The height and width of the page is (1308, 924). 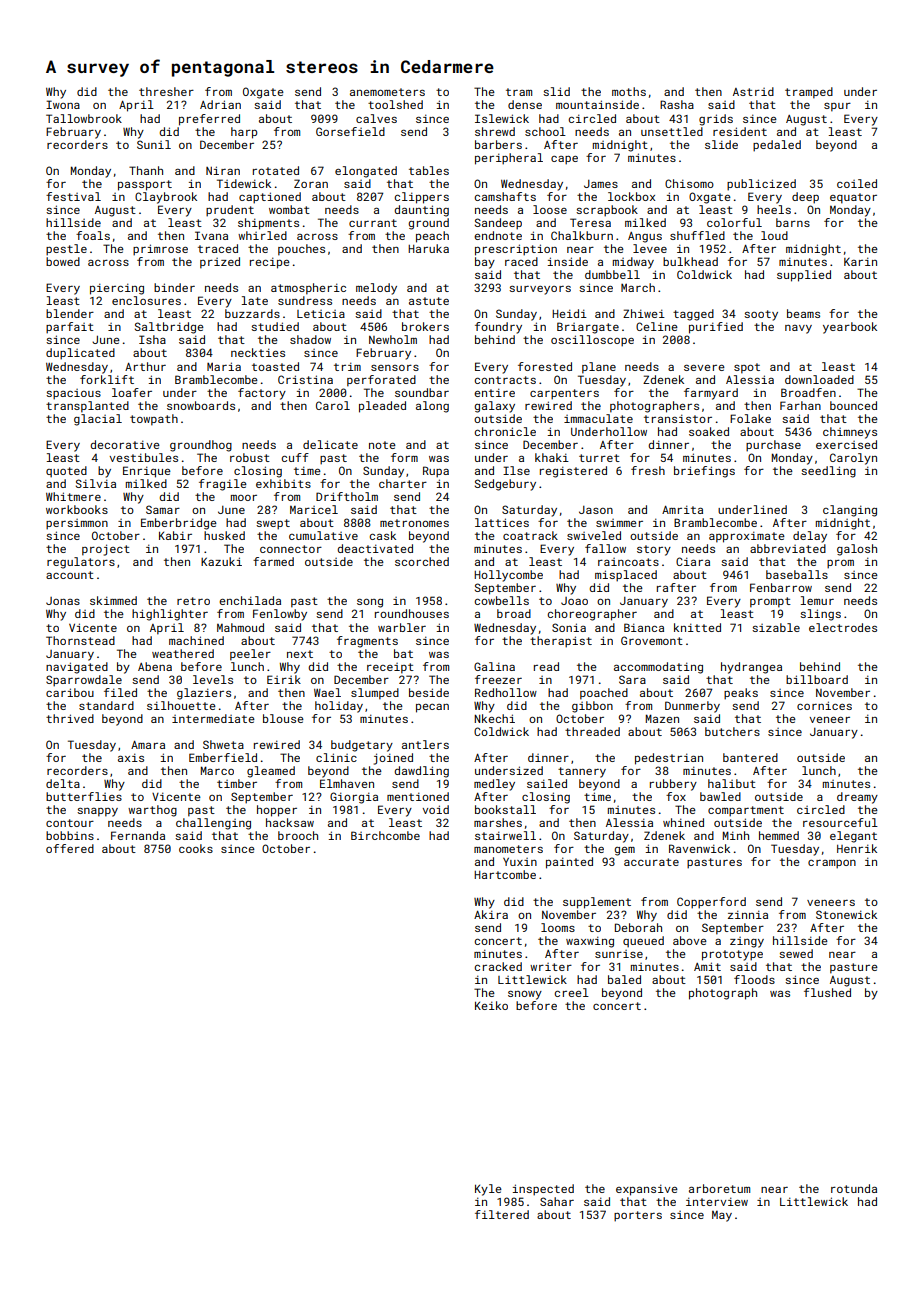 I want to click on carpenters, so click(x=564, y=394).
